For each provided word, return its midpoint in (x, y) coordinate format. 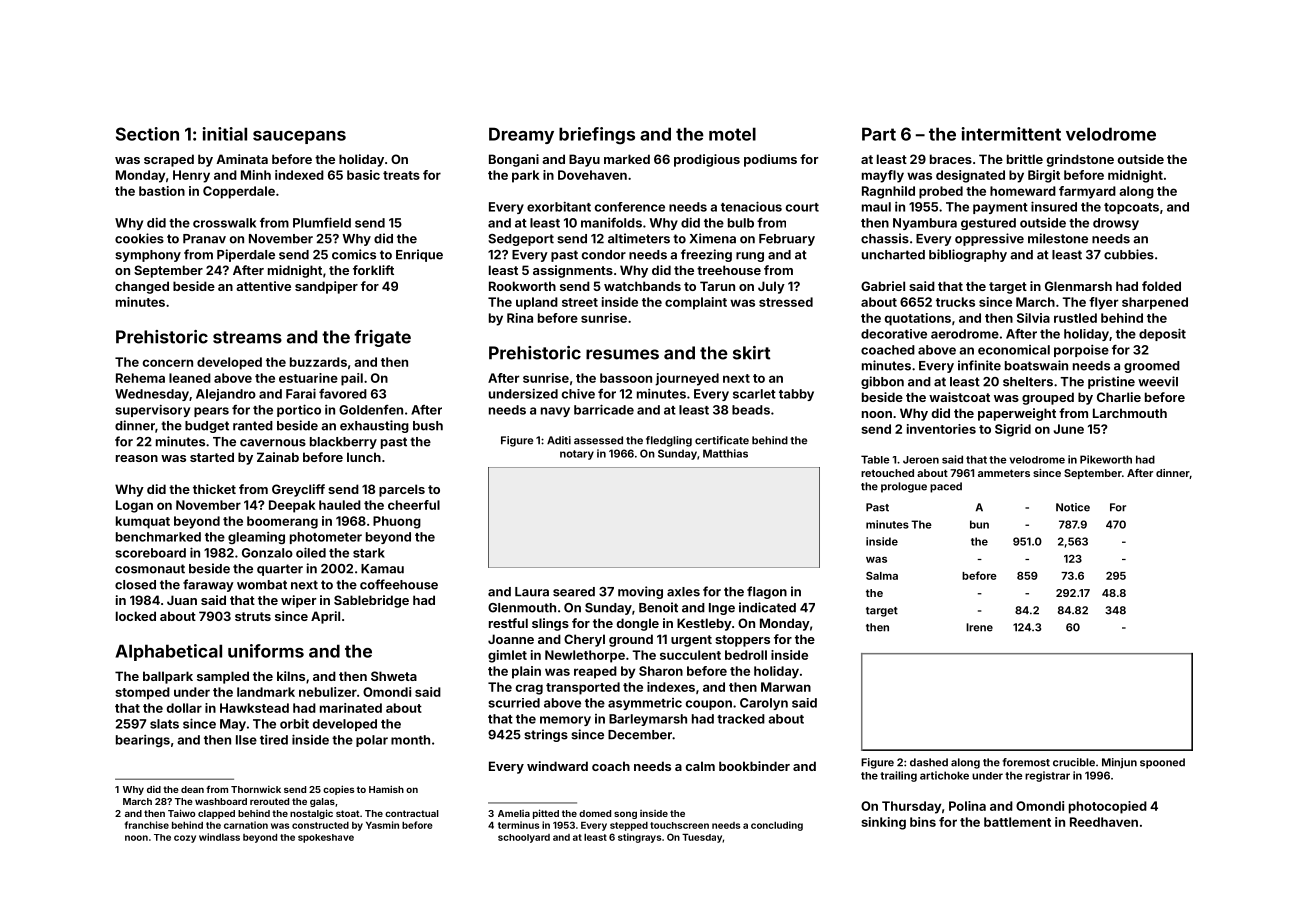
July (771, 287)
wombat (262, 585)
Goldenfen (371, 410)
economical (1014, 350)
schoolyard (524, 838)
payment (1000, 208)
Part (879, 134)
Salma (882, 575)
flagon (767, 592)
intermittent (1011, 134)
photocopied (1108, 807)
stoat (348, 813)
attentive (263, 286)
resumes (622, 354)
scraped (169, 160)
